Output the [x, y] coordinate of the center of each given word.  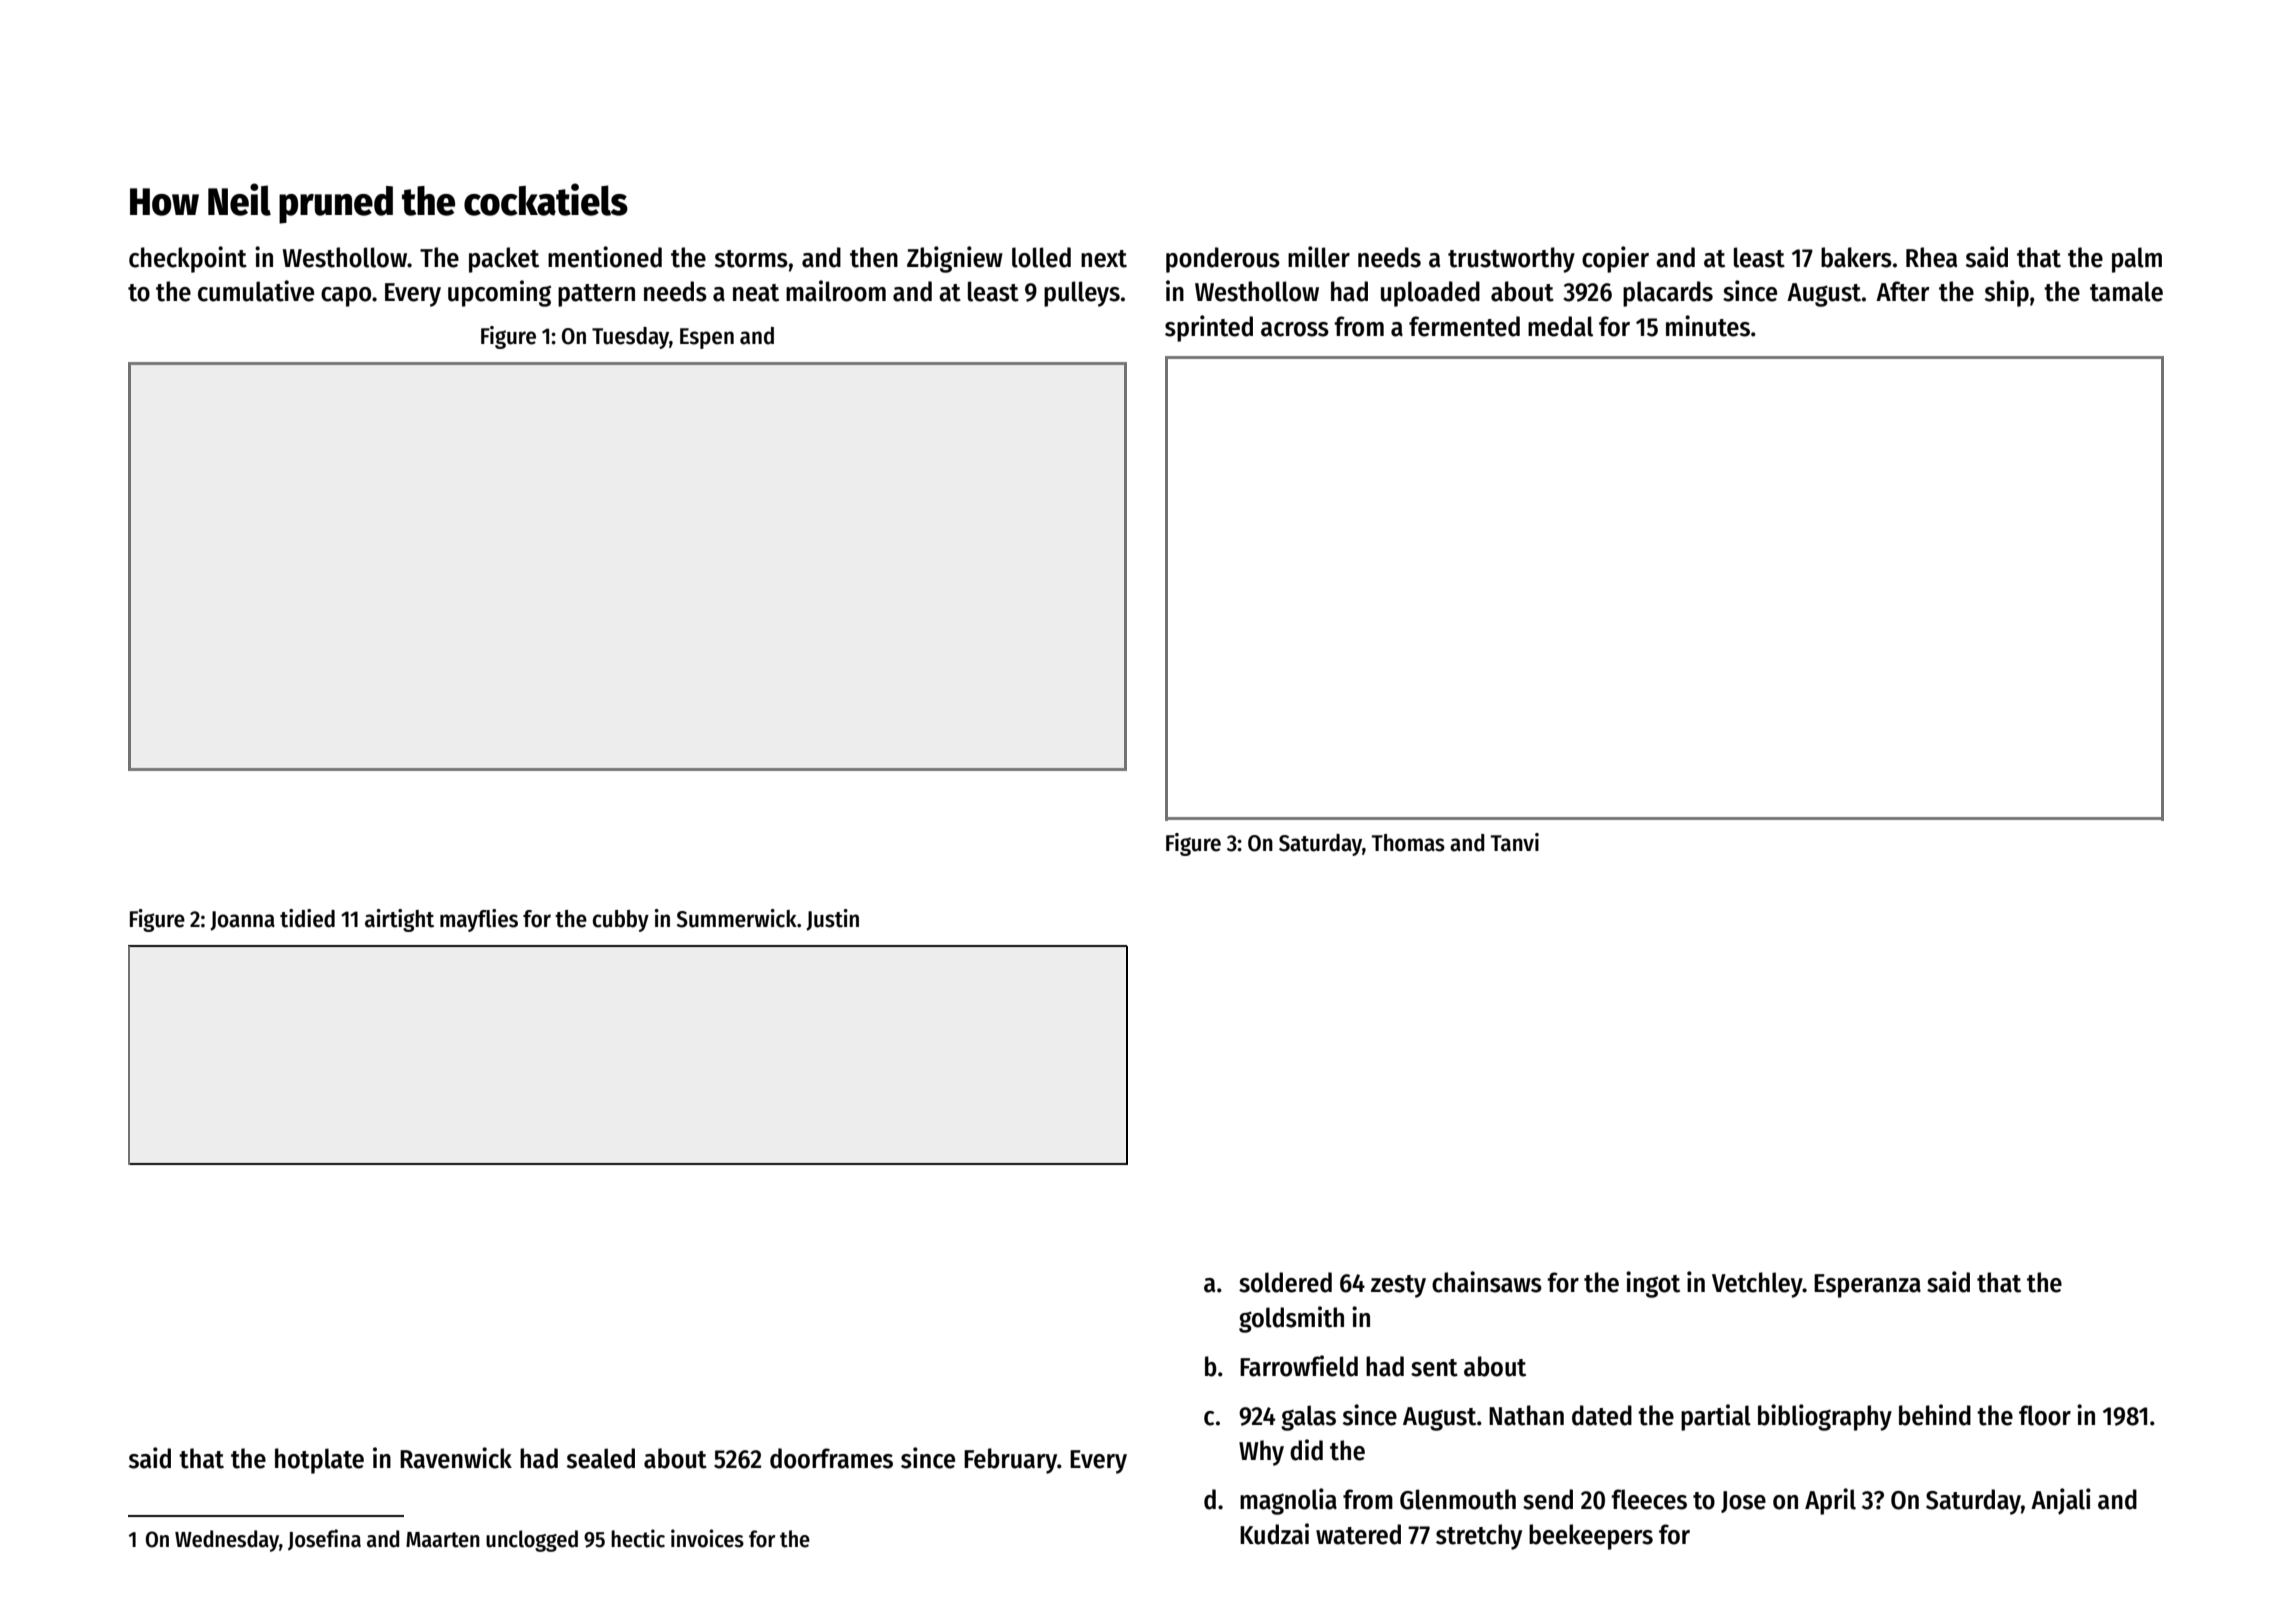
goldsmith [1291, 1319]
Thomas [1408, 843]
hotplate [319, 1461]
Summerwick [737, 918]
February [1010, 1461]
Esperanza [1867, 1286]
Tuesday [630, 338]
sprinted [1209, 328]
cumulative [256, 291]
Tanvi [1515, 842]
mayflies [479, 920]
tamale [2126, 291]
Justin [832, 920]
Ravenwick [456, 1458]
